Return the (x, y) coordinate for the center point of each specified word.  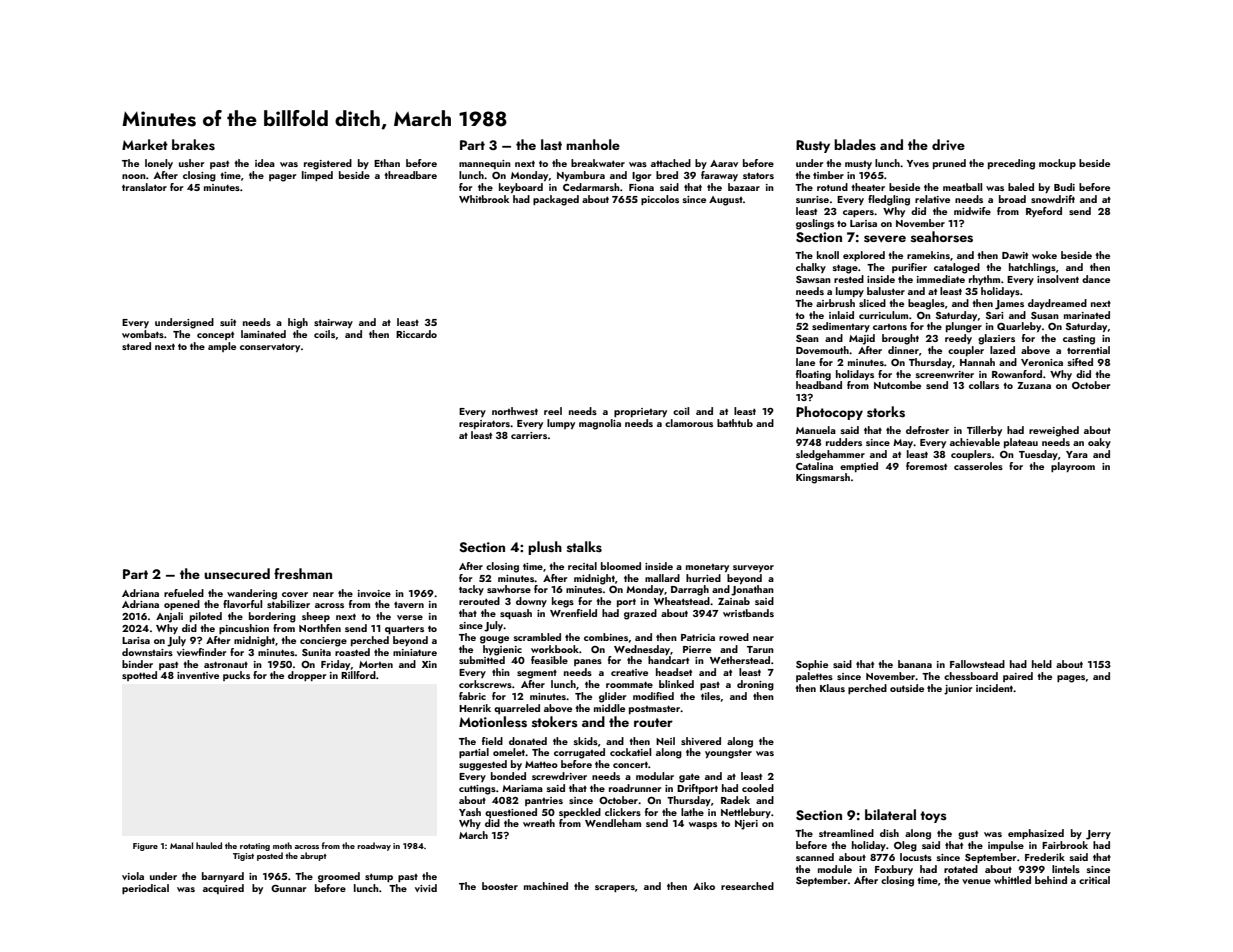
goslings (815, 224)
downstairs (147, 652)
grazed (640, 614)
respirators (484, 424)
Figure (145, 847)
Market (145, 144)
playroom (1073, 467)
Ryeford (1044, 212)
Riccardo (416, 334)
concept (215, 335)
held (1042, 664)
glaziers (996, 339)
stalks (584, 547)
